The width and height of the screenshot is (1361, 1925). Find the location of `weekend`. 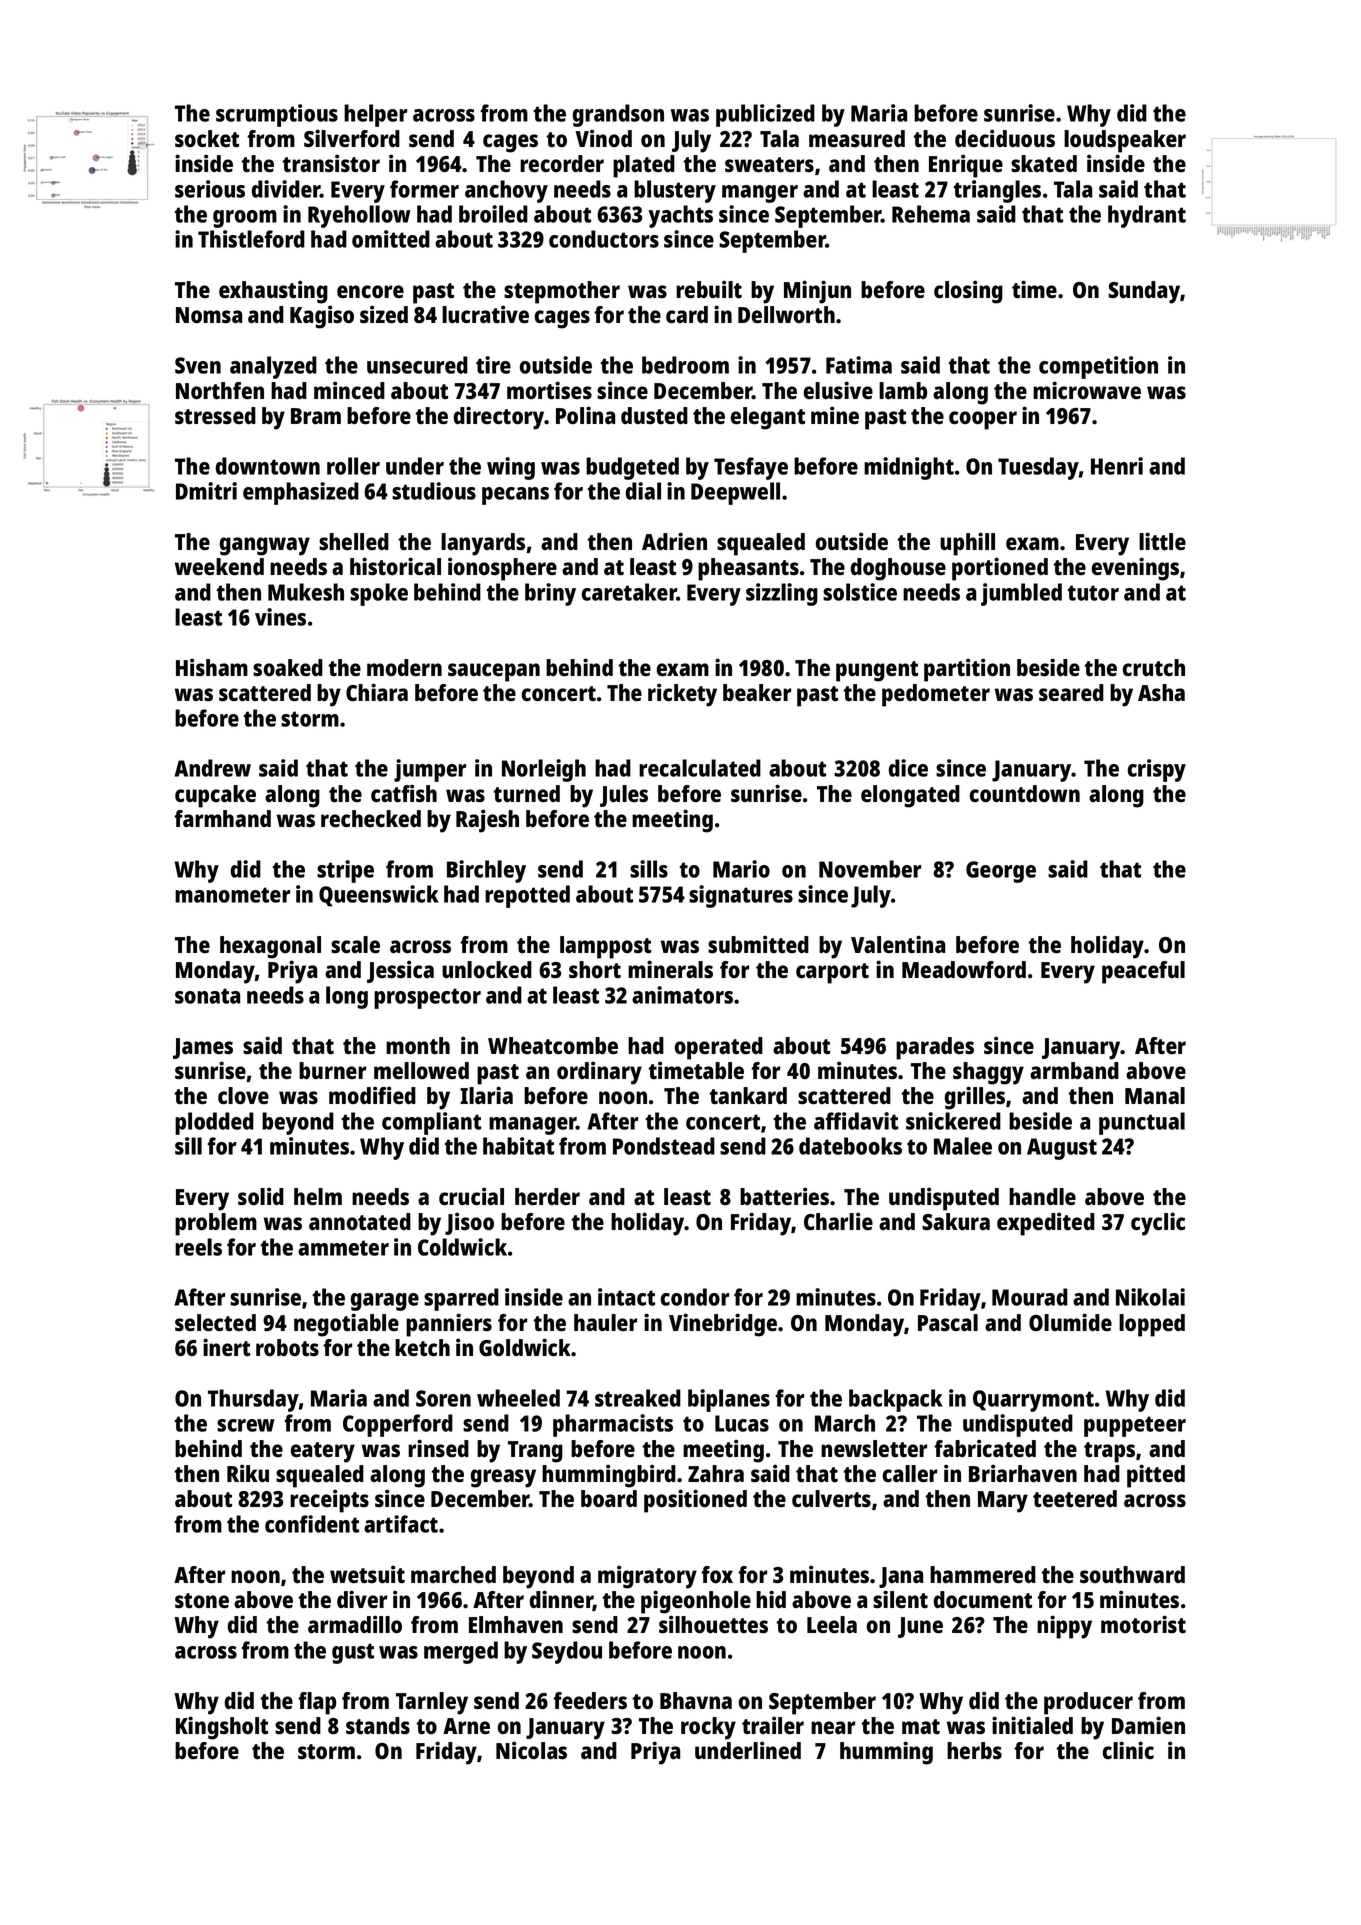

weekend is located at coordinates (219, 566).
